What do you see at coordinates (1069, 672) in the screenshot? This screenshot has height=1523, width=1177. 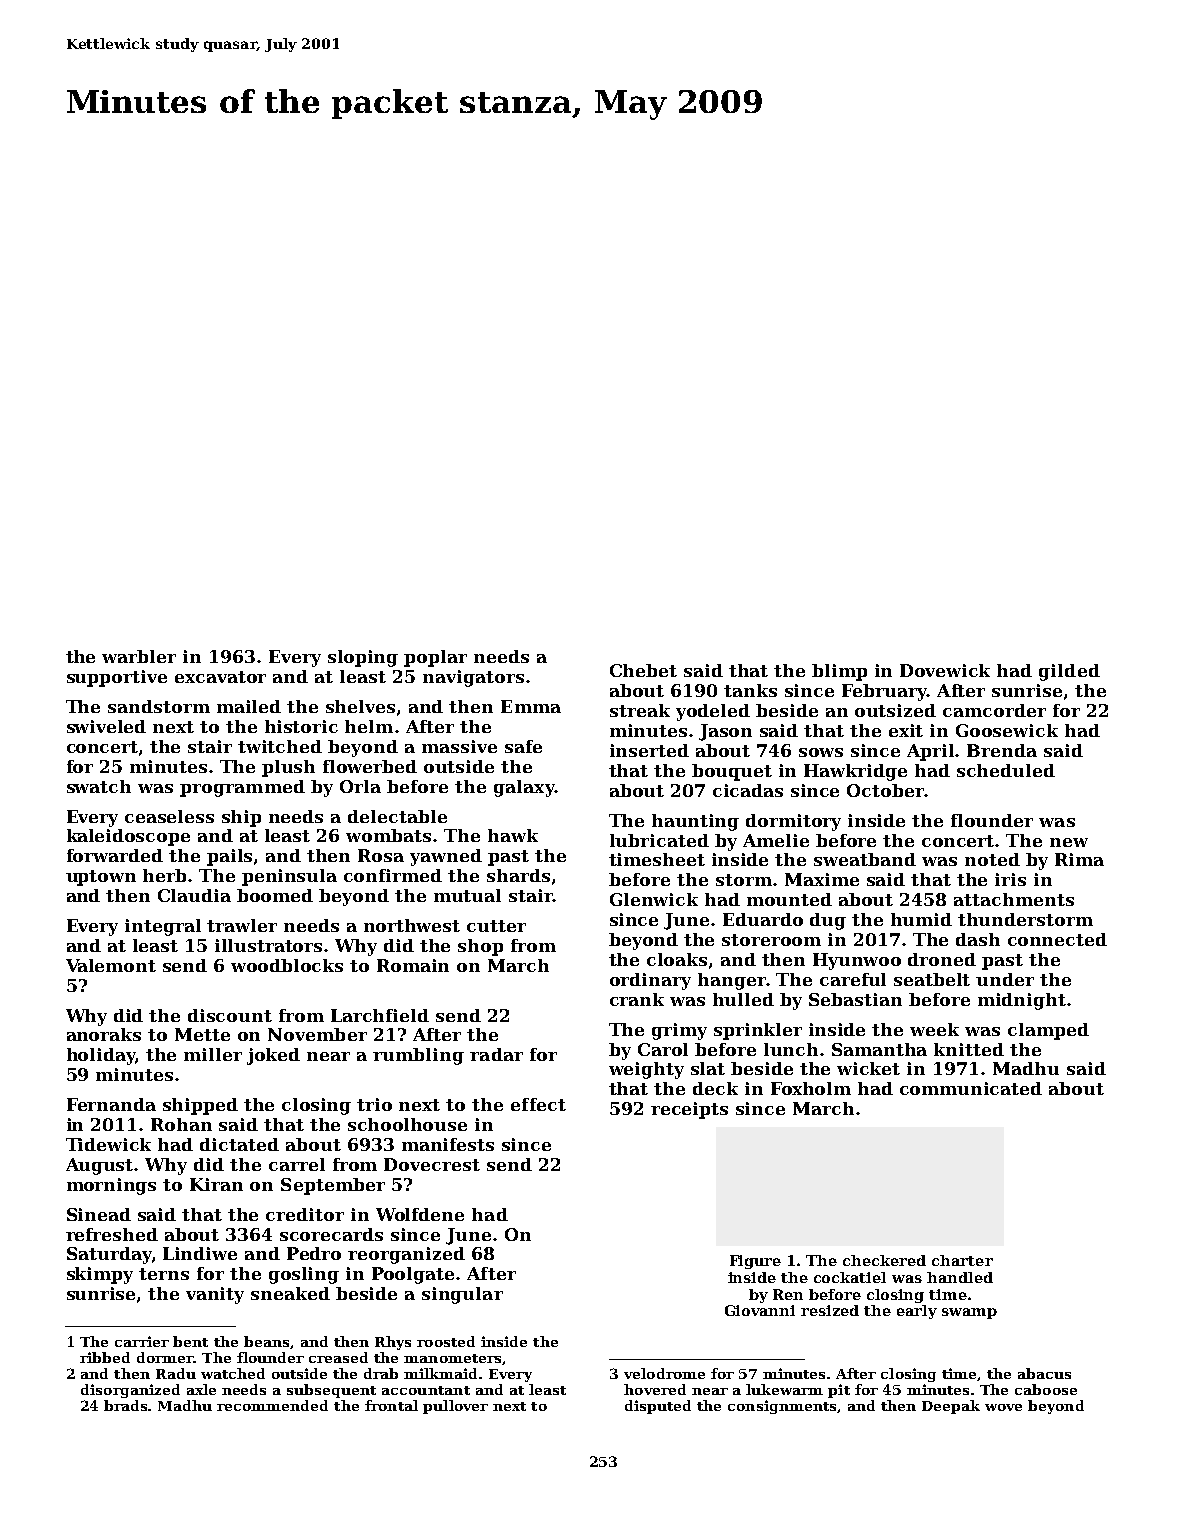 I see `gilded` at bounding box center [1069, 672].
